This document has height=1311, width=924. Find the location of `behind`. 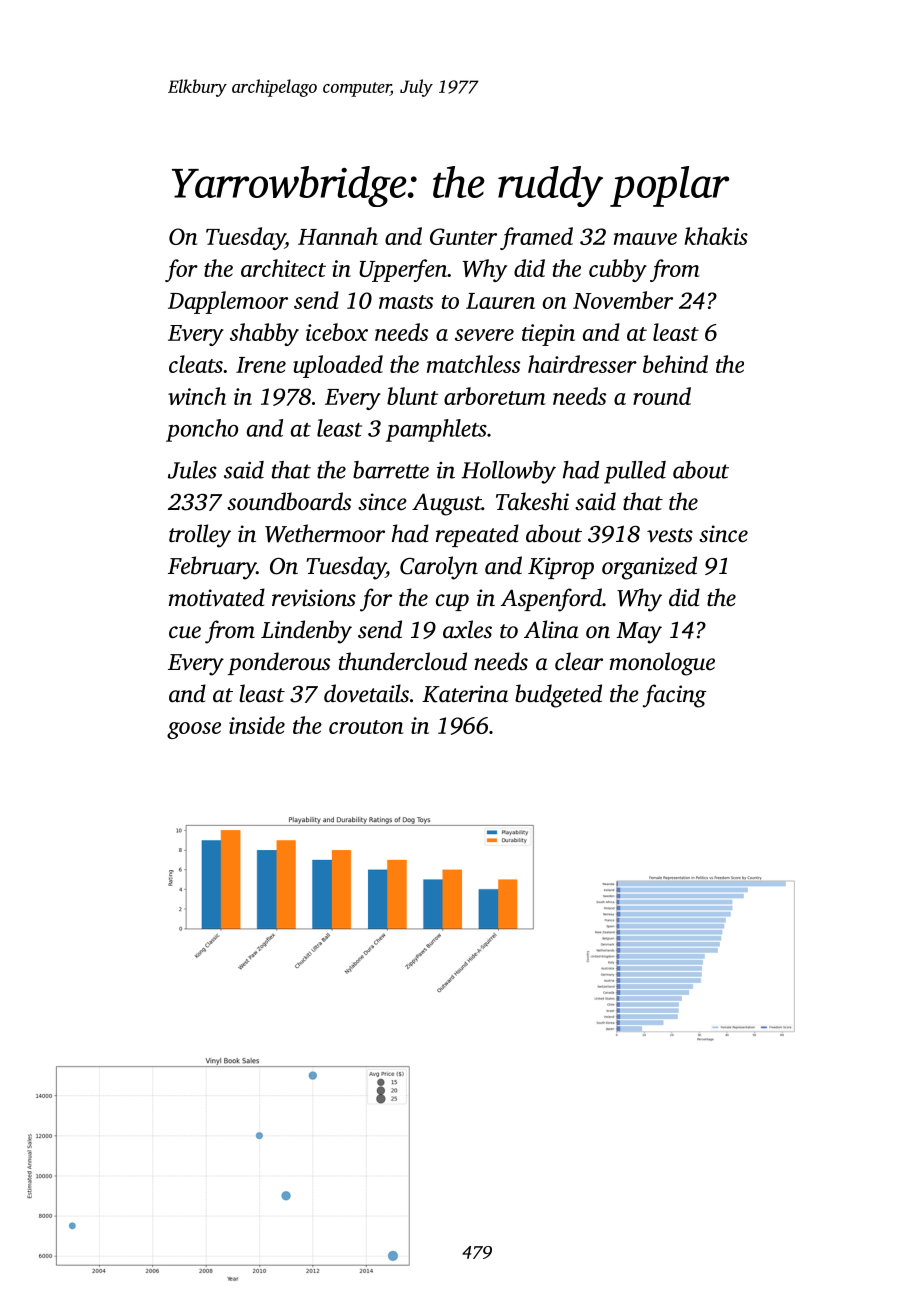

behind is located at coordinates (675, 364).
